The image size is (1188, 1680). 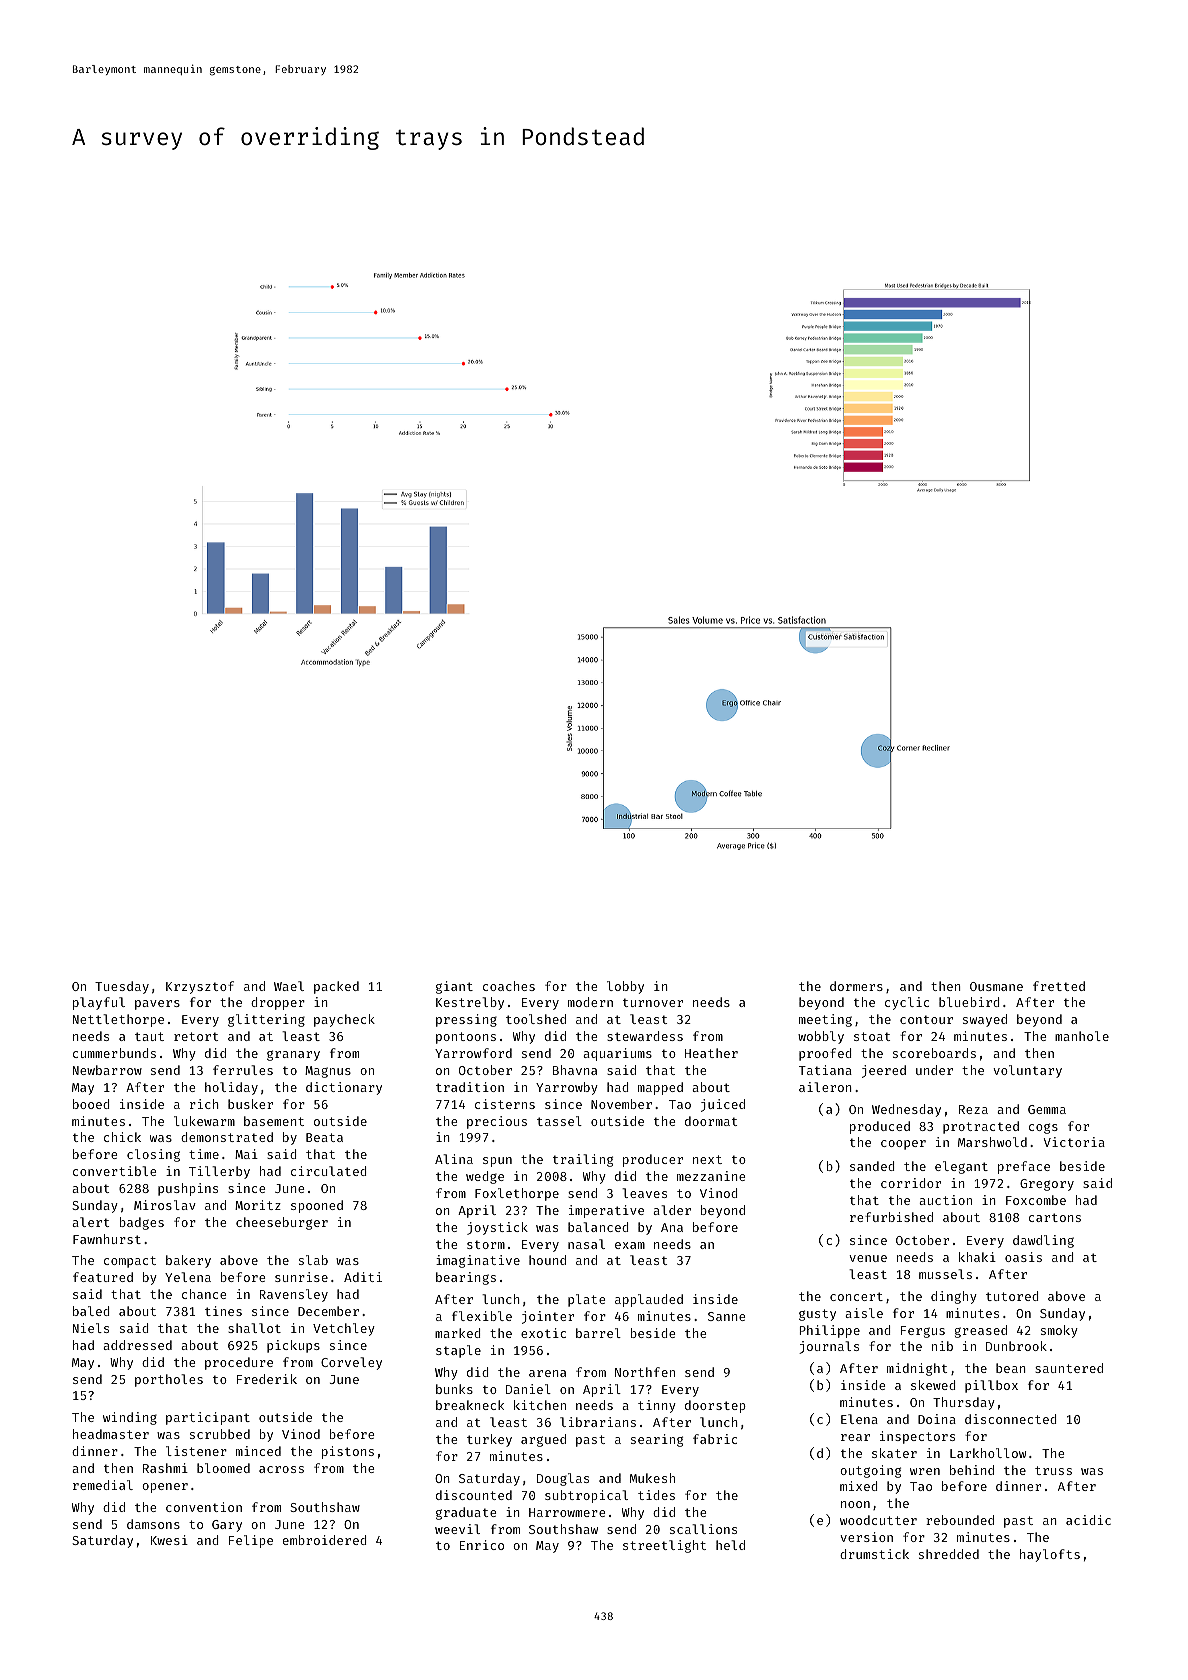 I want to click on bluebird, so click(x=969, y=1002).
